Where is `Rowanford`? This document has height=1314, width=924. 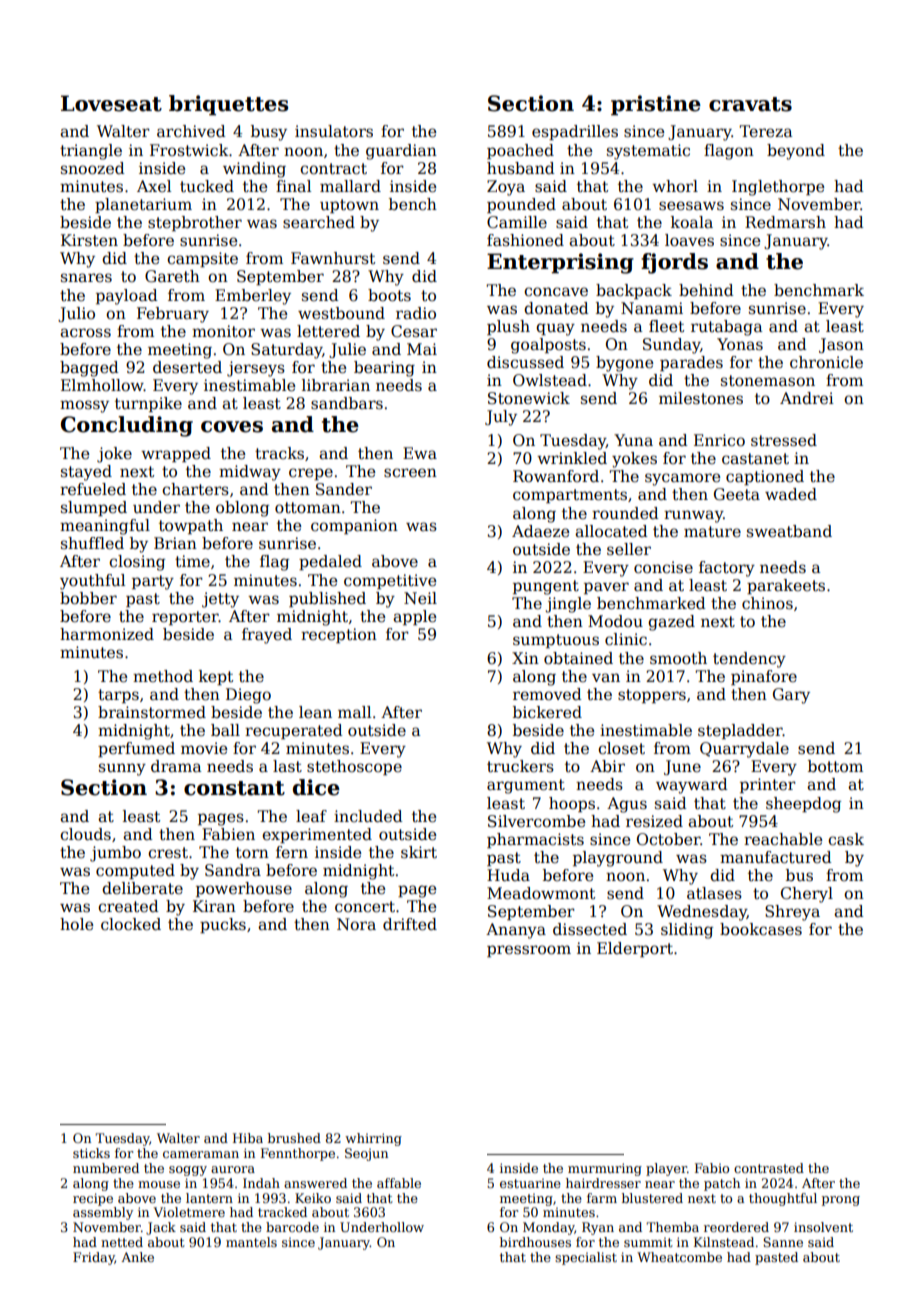 Rowanford is located at coordinates (556, 476).
